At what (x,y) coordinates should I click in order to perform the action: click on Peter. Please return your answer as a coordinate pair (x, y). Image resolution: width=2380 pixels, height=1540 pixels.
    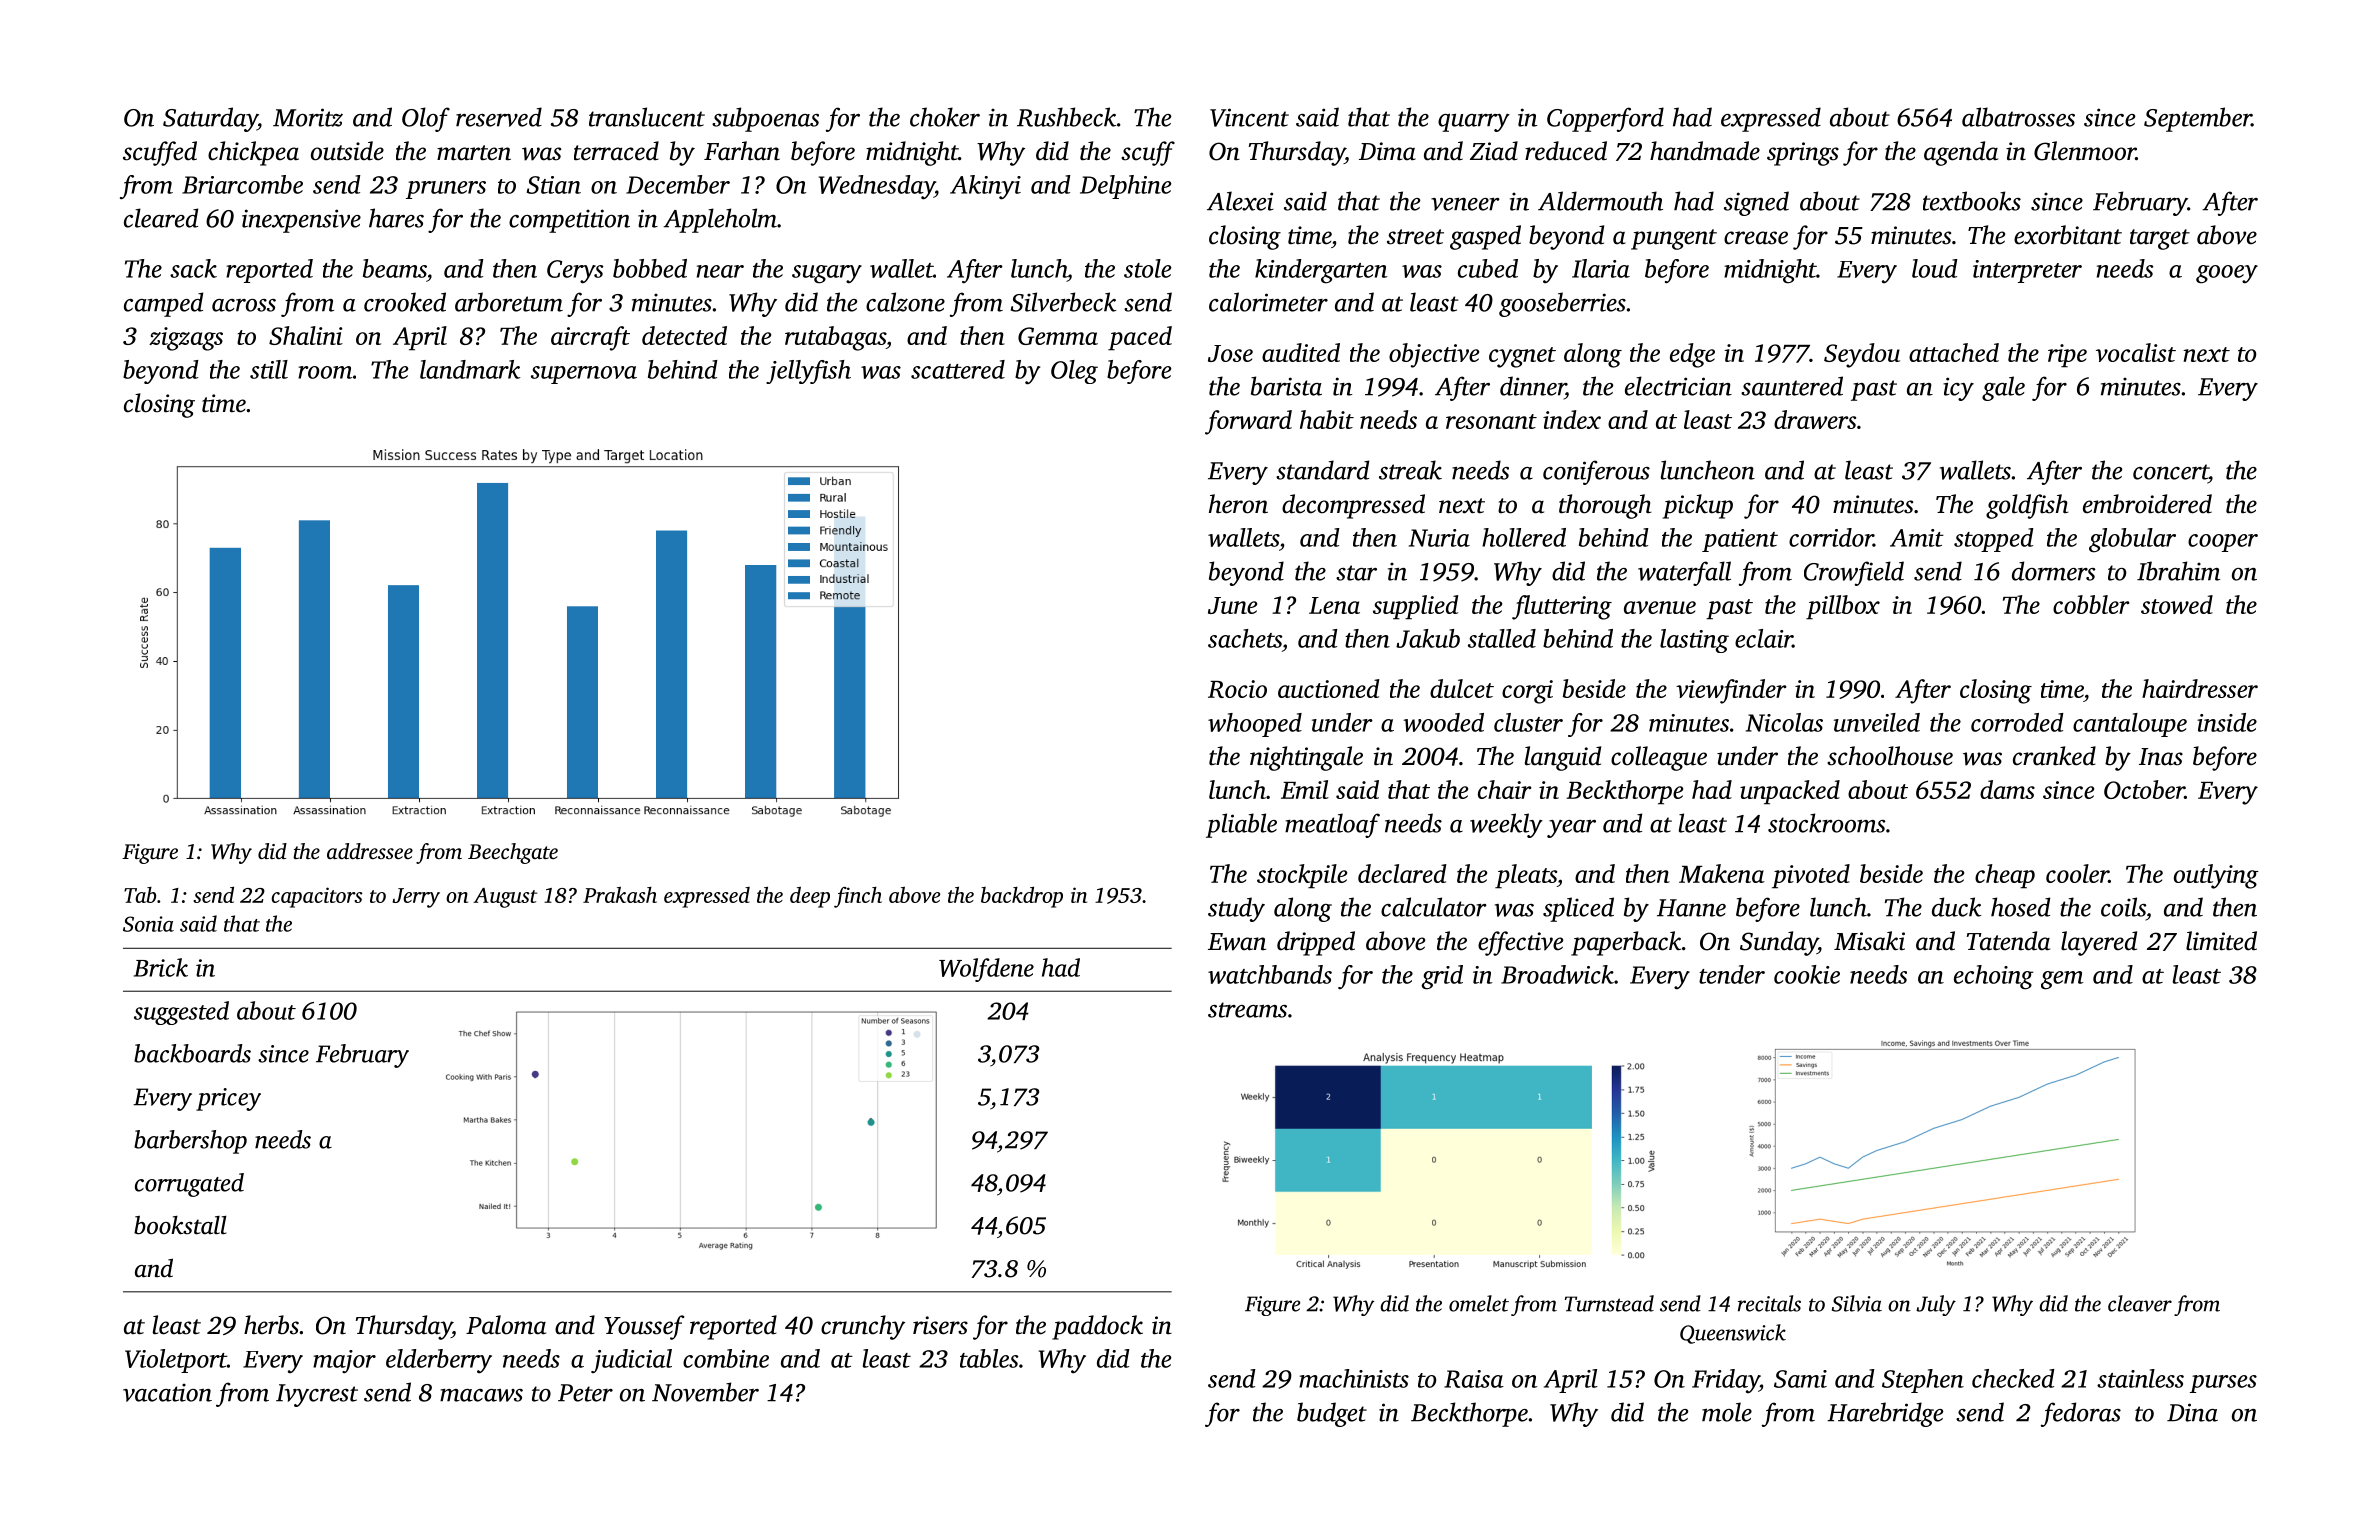
    Looking at the image, I should click on (585, 1393).
